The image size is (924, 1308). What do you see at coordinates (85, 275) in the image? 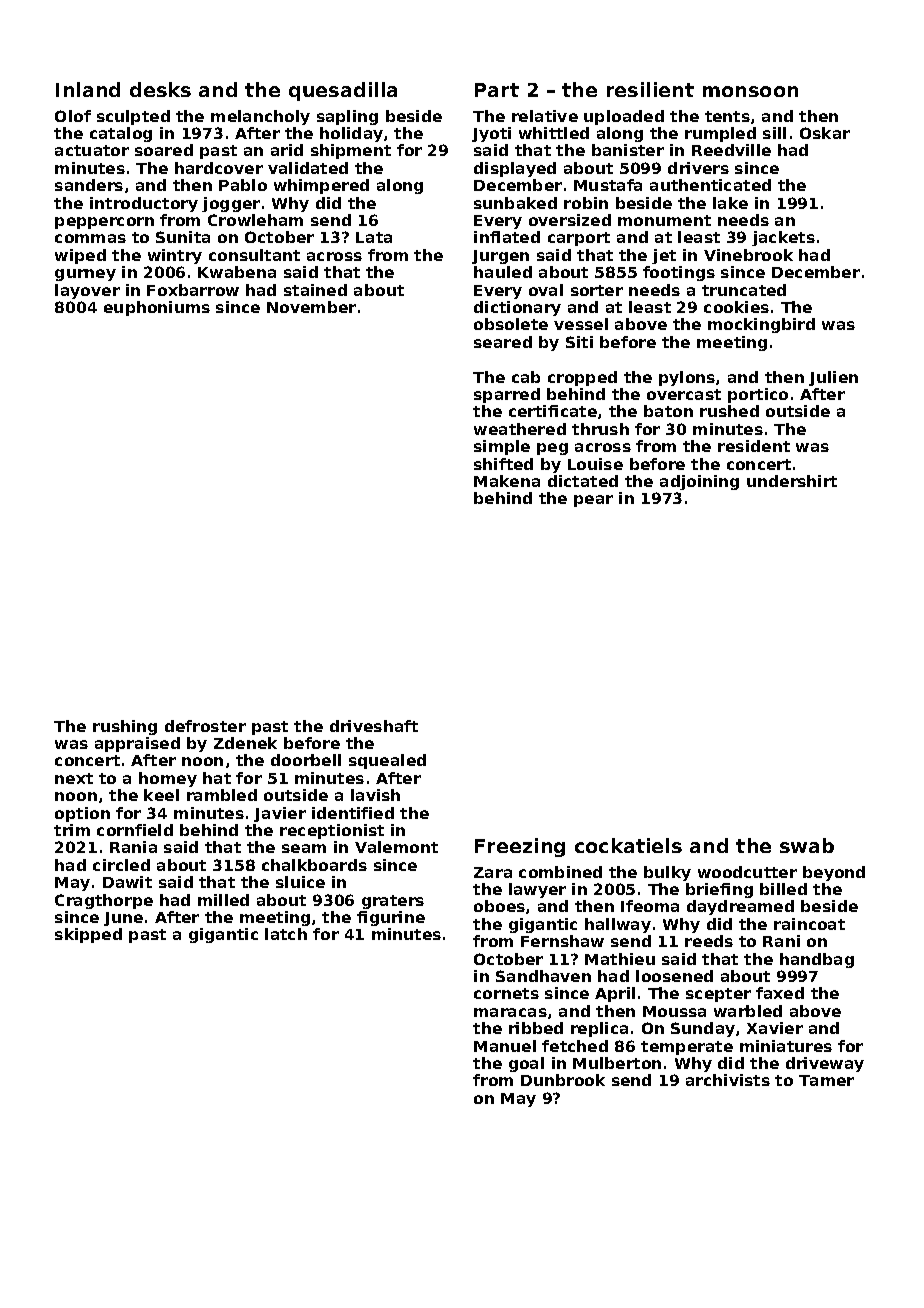
I see `gurney` at bounding box center [85, 275].
